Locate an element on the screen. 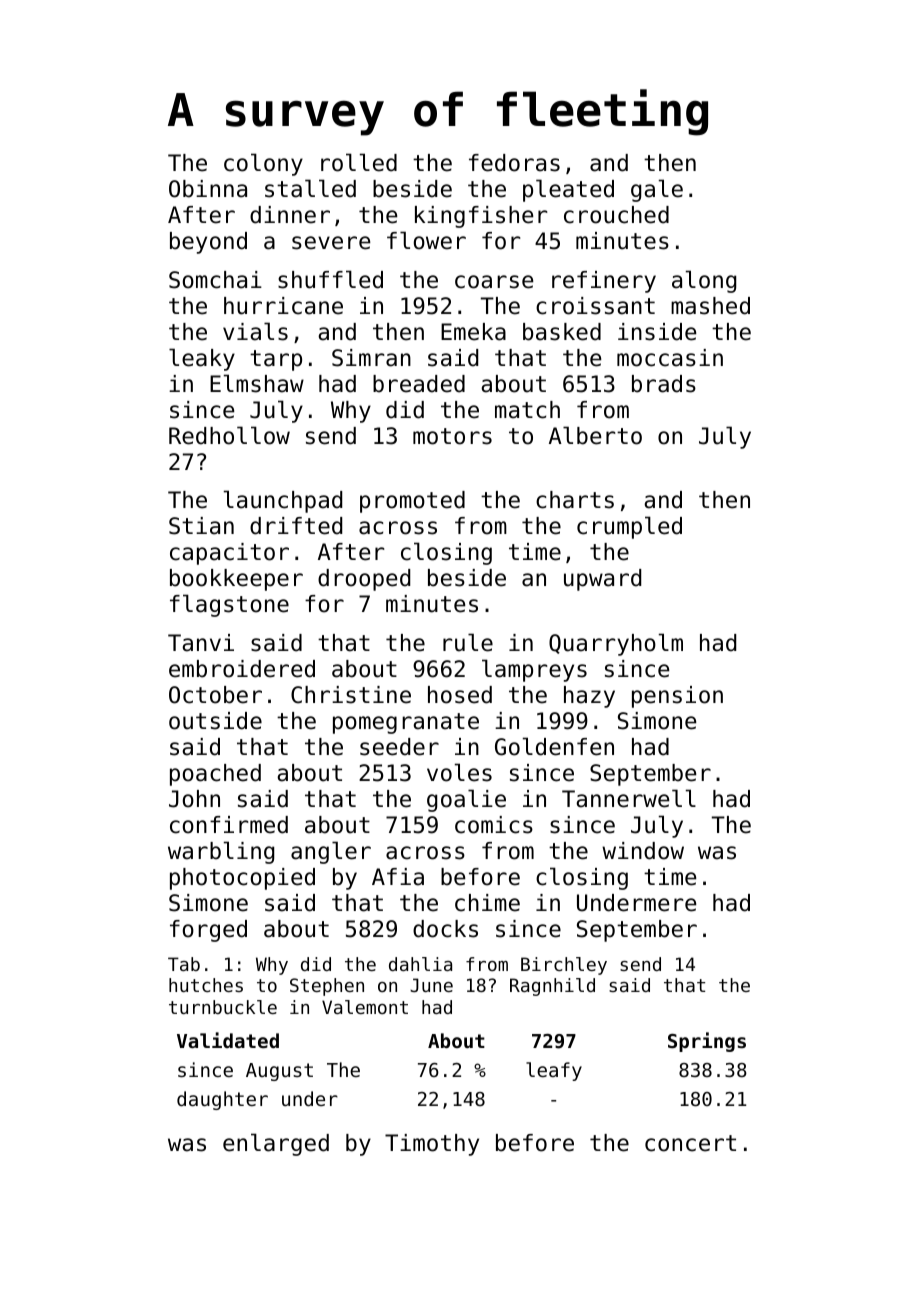 The width and height of the screenshot is (924, 1311). Alberto is located at coordinates (595, 435).
